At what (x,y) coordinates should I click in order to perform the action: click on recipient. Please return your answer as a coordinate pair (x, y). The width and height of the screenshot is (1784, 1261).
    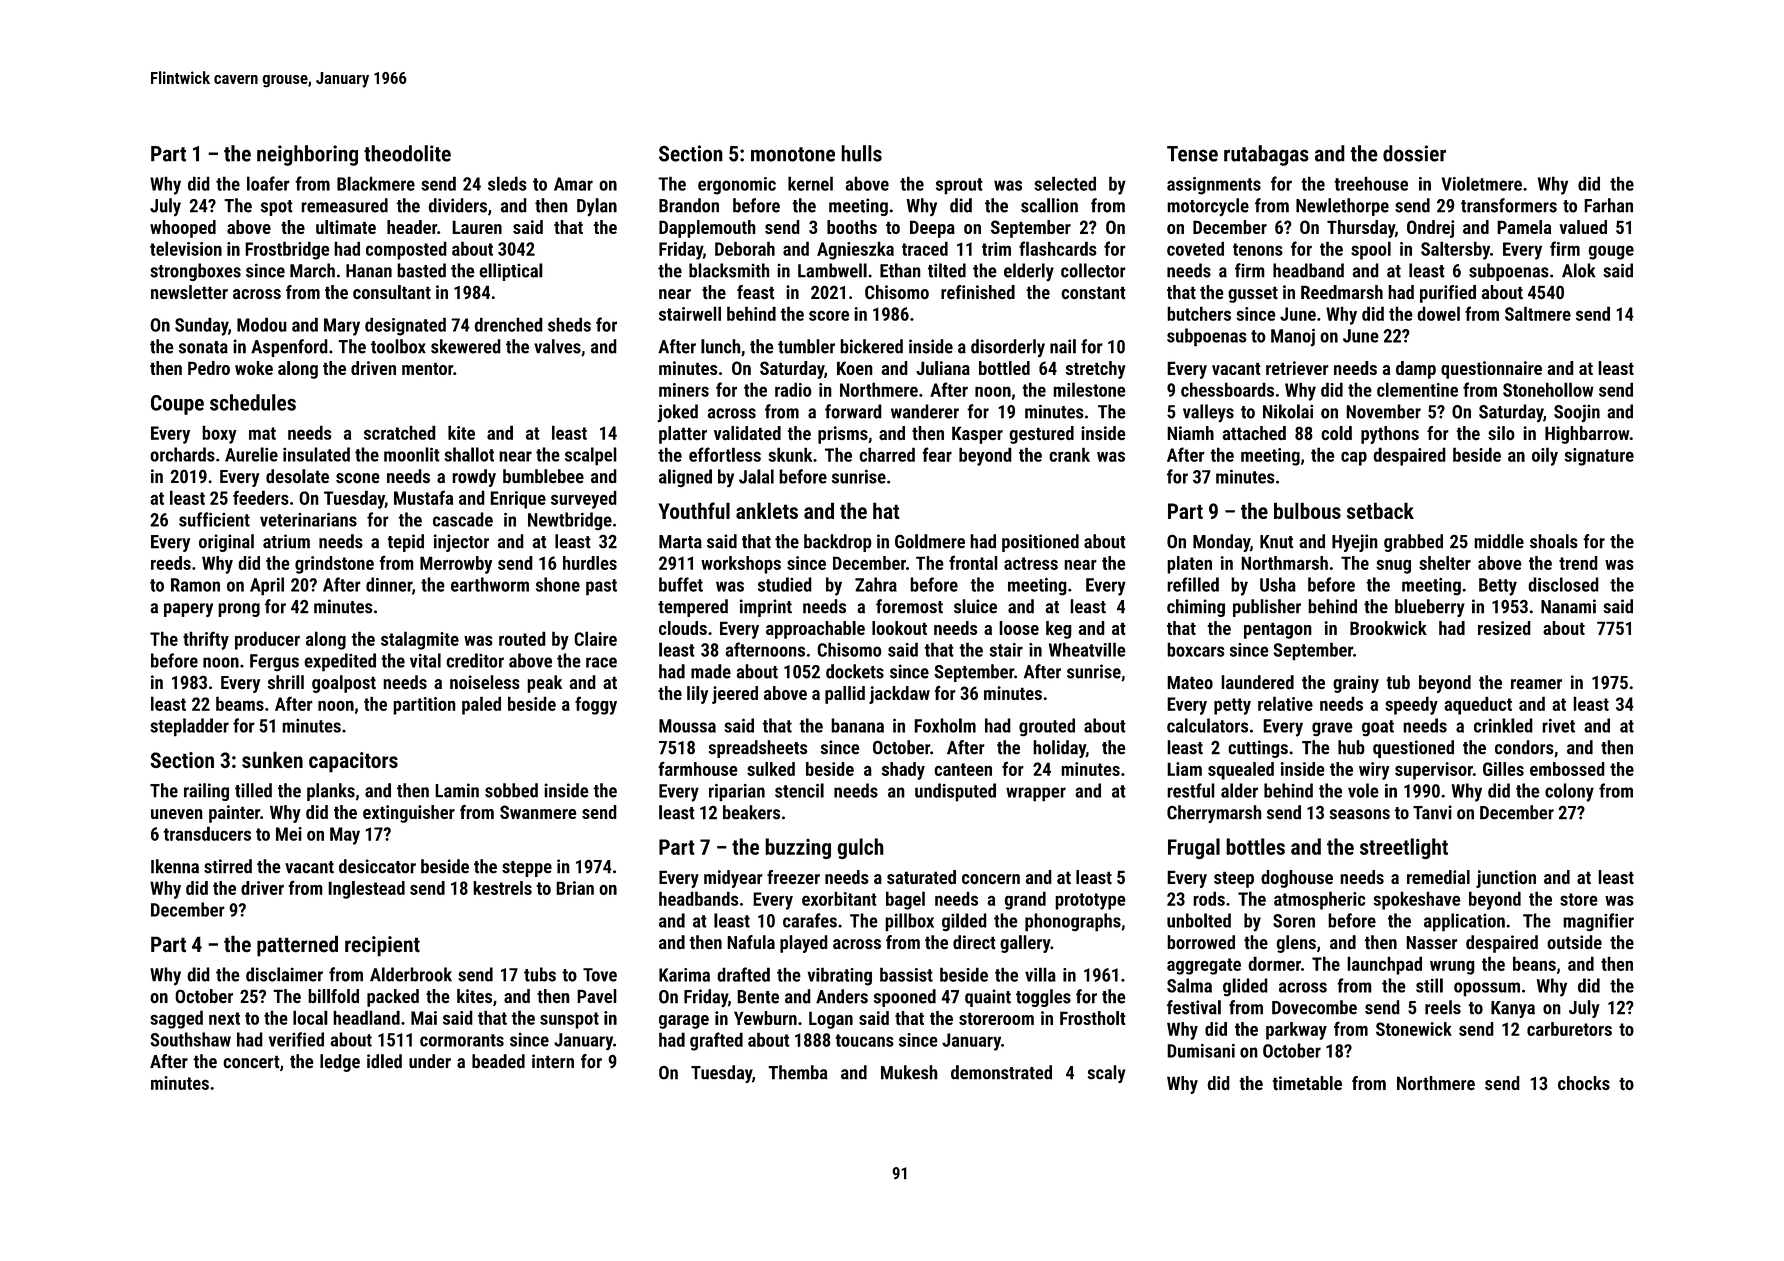
    Looking at the image, I should click on (382, 946).
